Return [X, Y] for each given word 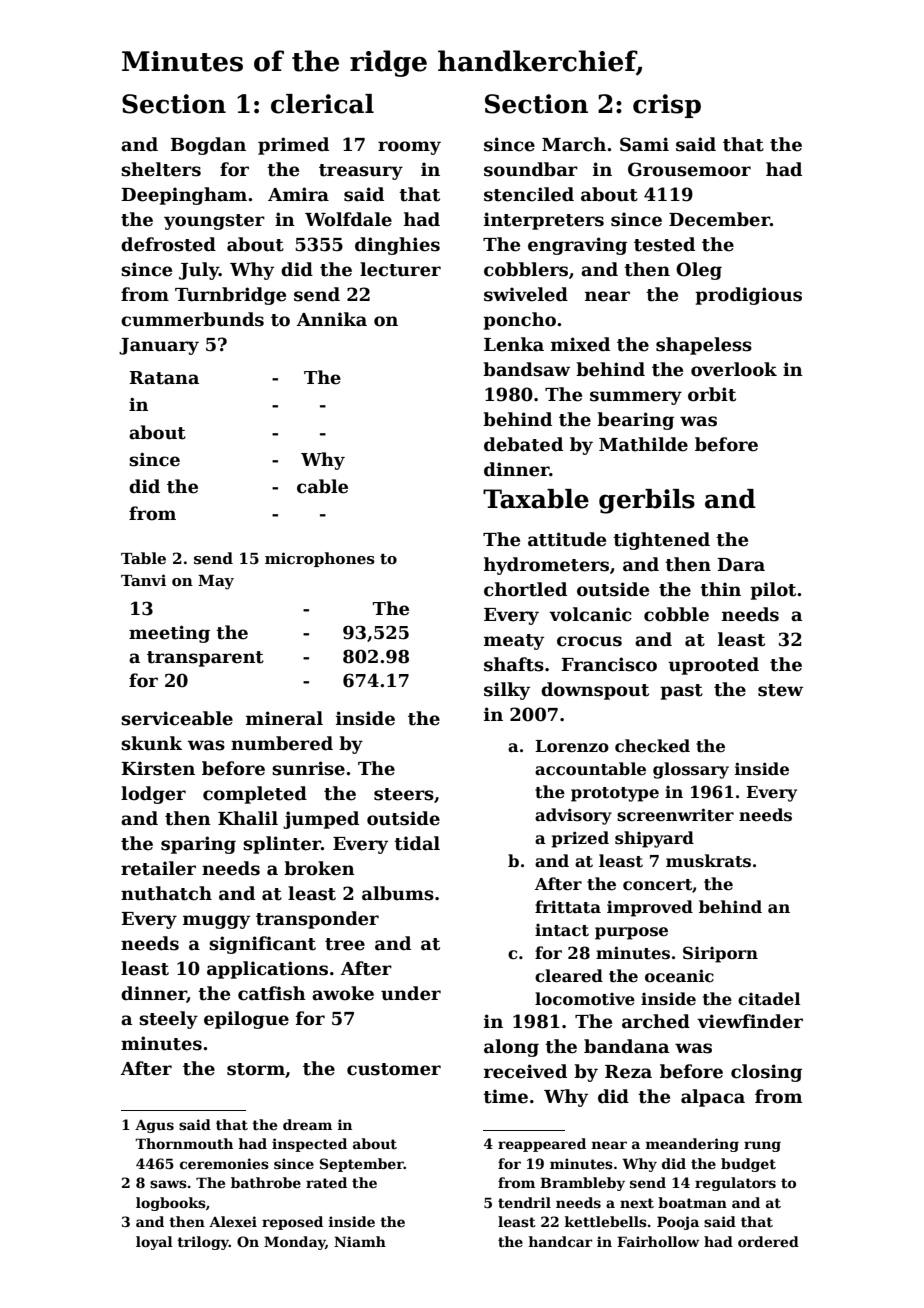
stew [780, 690]
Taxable [536, 499]
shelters [161, 169]
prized [580, 839]
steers [404, 794]
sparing [198, 845]
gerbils [647, 501]
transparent [205, 659]
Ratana [164, 378]
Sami [644, 144]
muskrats [708, 861]
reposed [292, 1223]
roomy [409, 148]
